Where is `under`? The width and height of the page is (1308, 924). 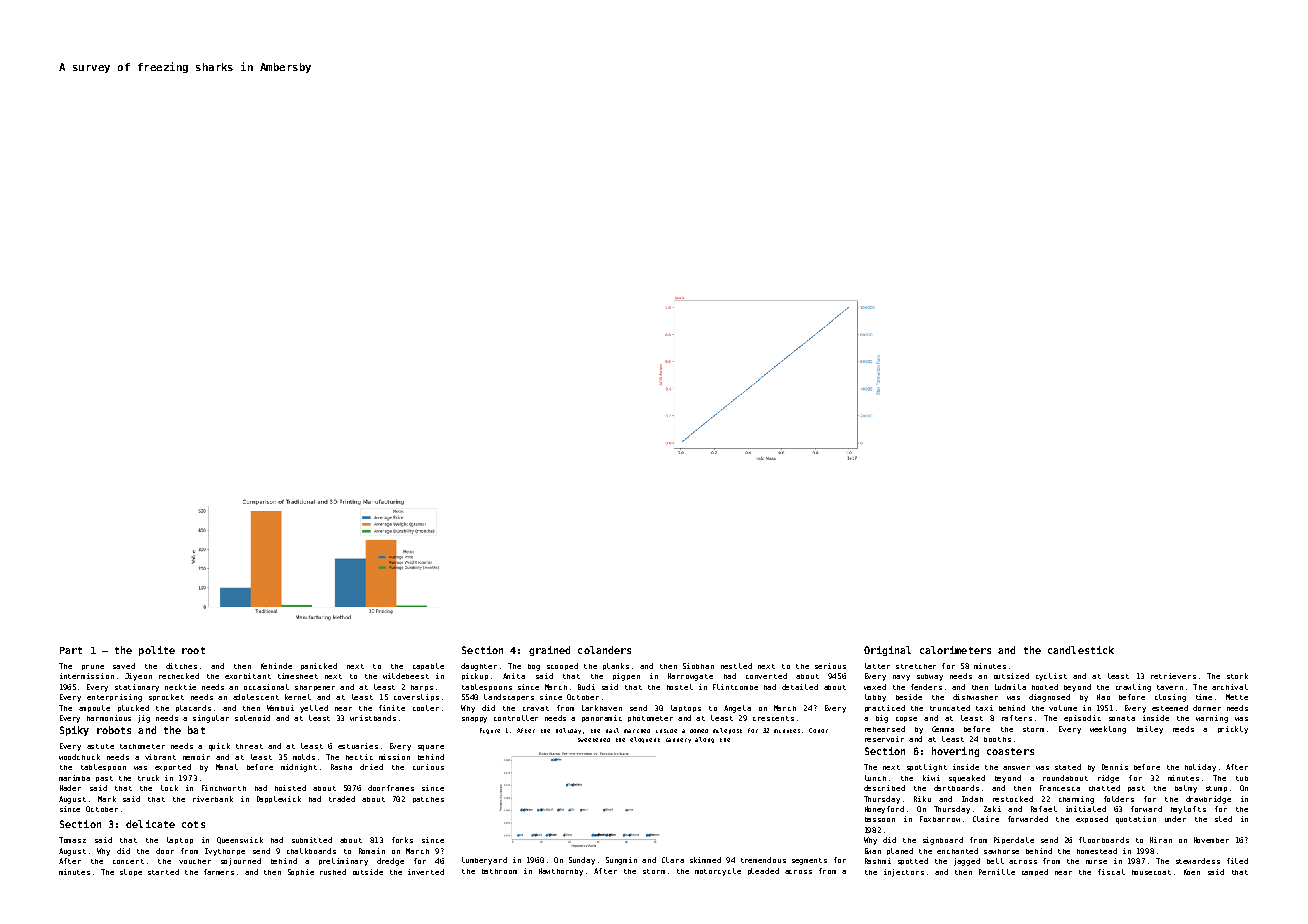
under is located at coordinates (1175, 819).
